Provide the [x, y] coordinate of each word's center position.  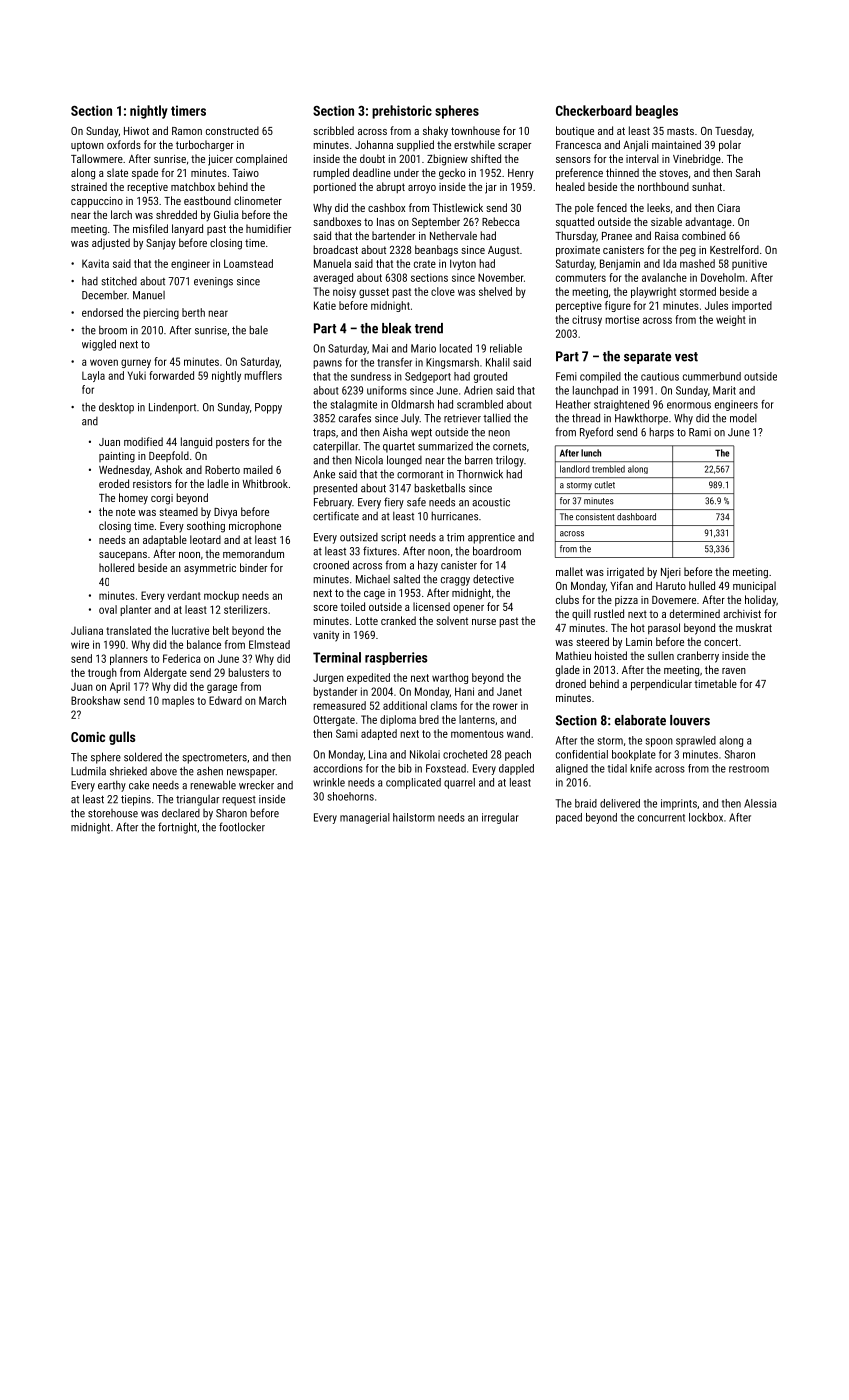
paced [569, 818]
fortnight [177, 828]
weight [731, 320]
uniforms [387, 390]
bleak [396, 328]
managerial [365, 818]
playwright [653, 292]
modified [143, 441]
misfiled [150, 228]
